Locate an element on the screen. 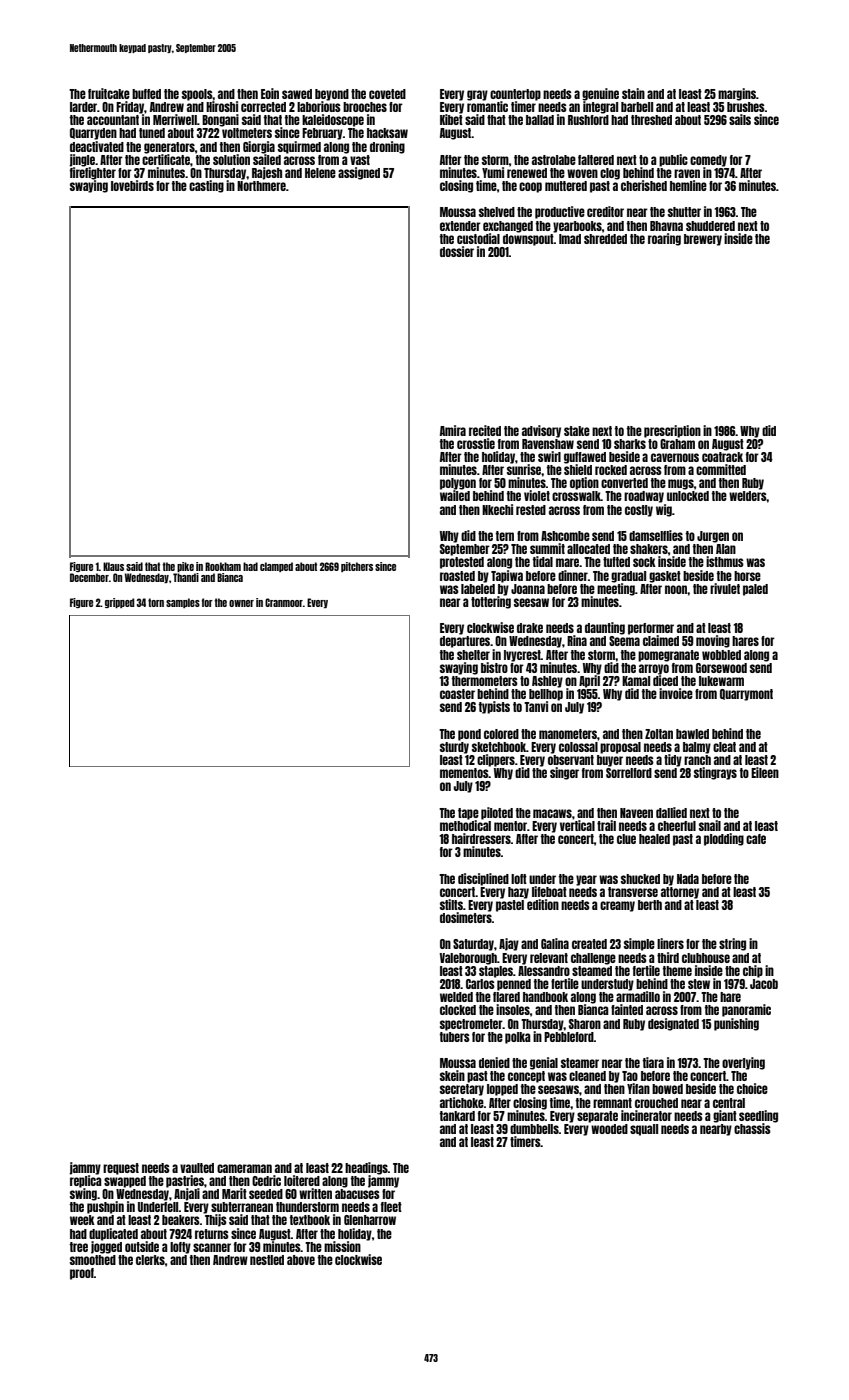 This screenshot has height=1400, width=849. coveted is located at coordinates (387, 94).
